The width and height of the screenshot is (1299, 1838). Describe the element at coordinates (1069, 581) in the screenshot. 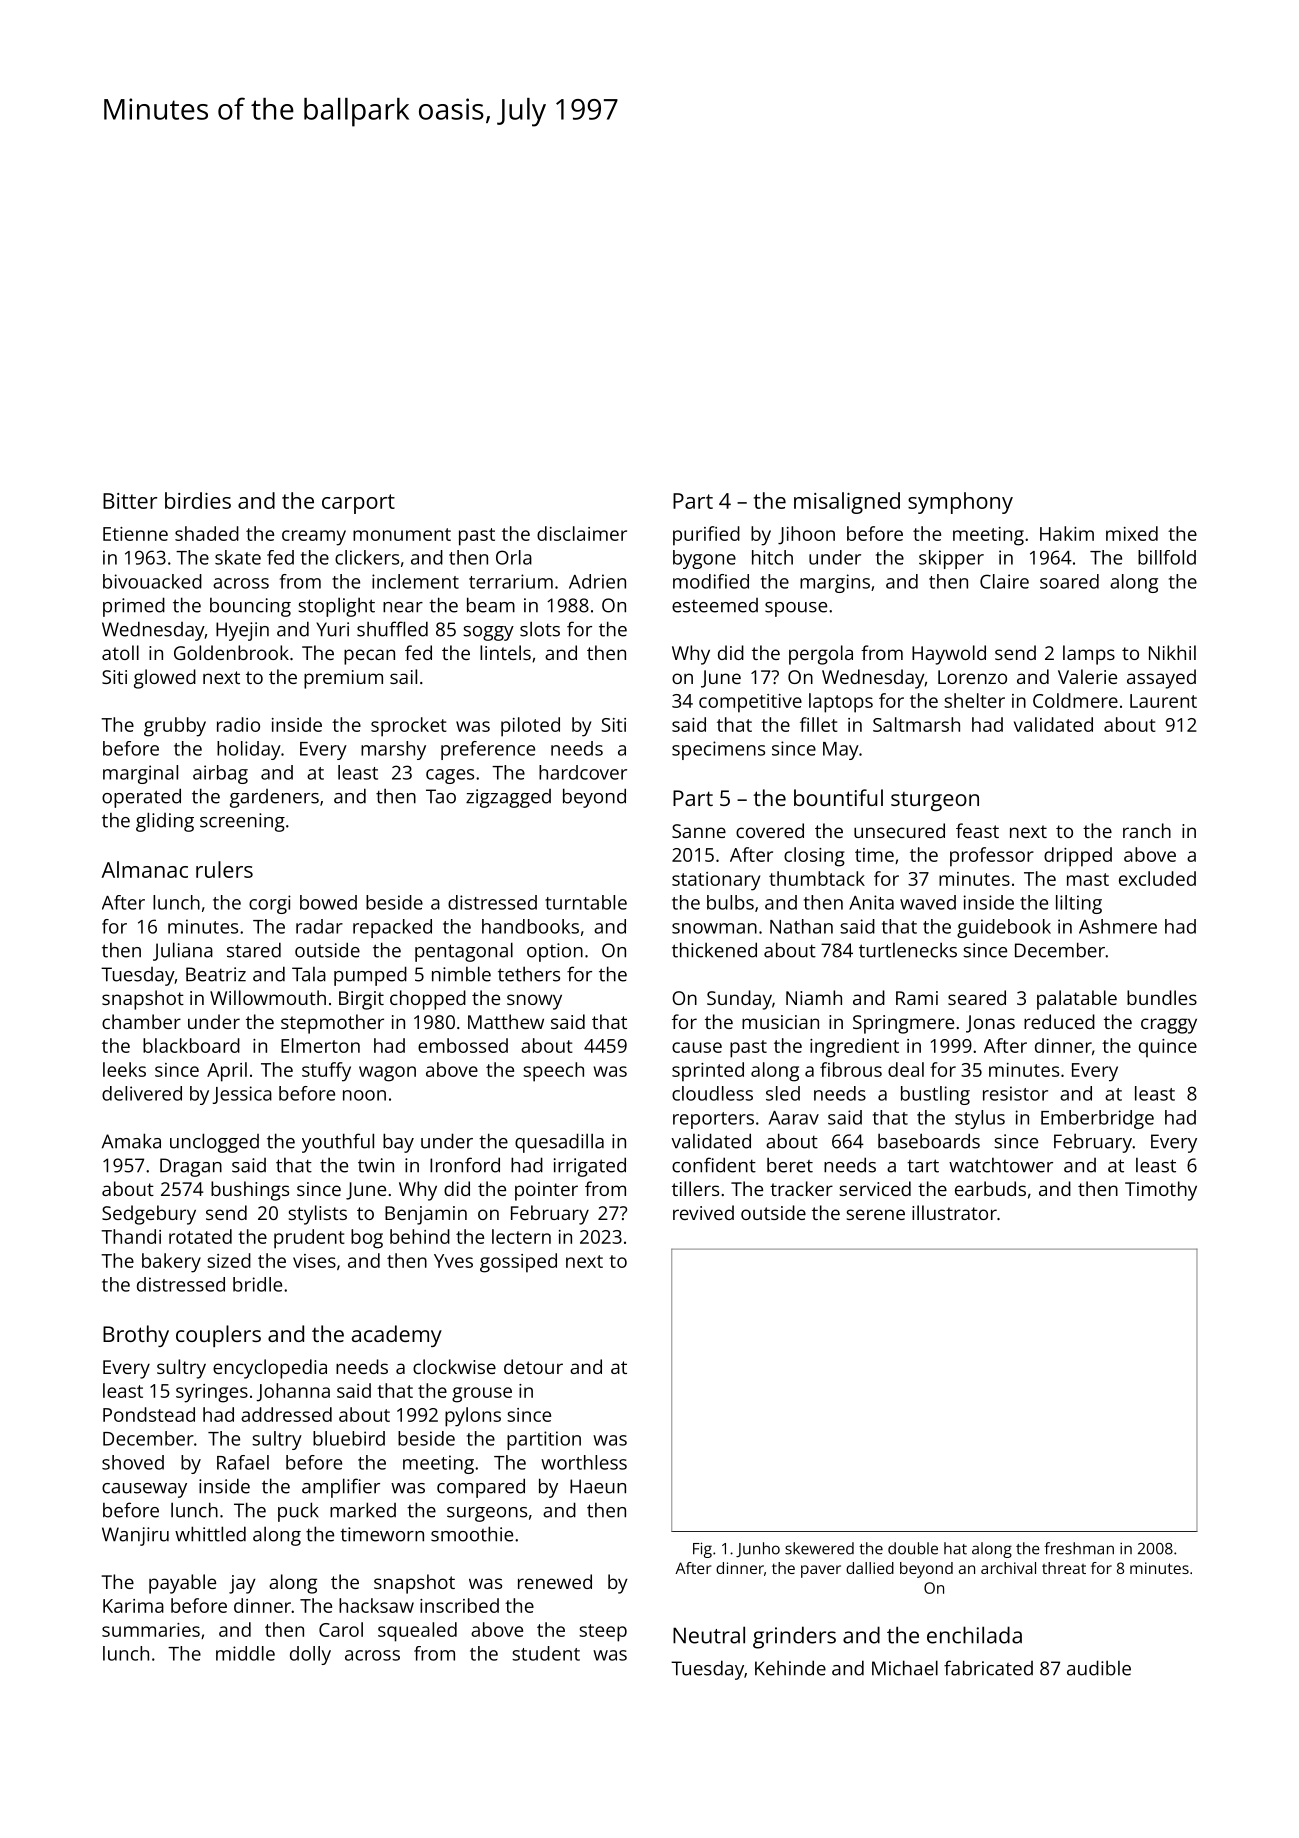

I see `soared` at that location.
